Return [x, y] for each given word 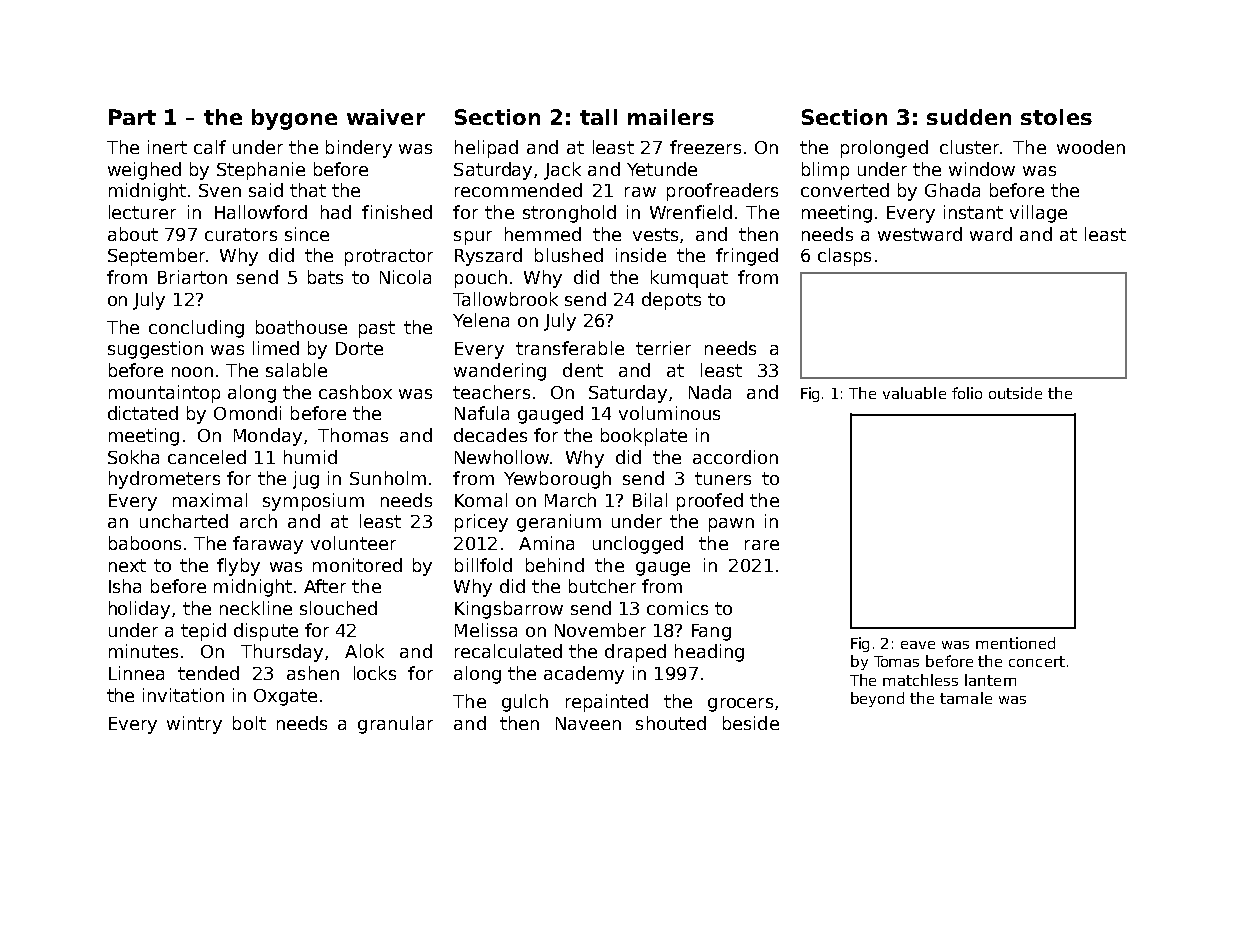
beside [751, 723]
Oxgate [285, 697]
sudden [969, 117]
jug [306, 480]
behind [555, 565]
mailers [671, 117]
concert [1037, 661]
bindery [359, 149]
